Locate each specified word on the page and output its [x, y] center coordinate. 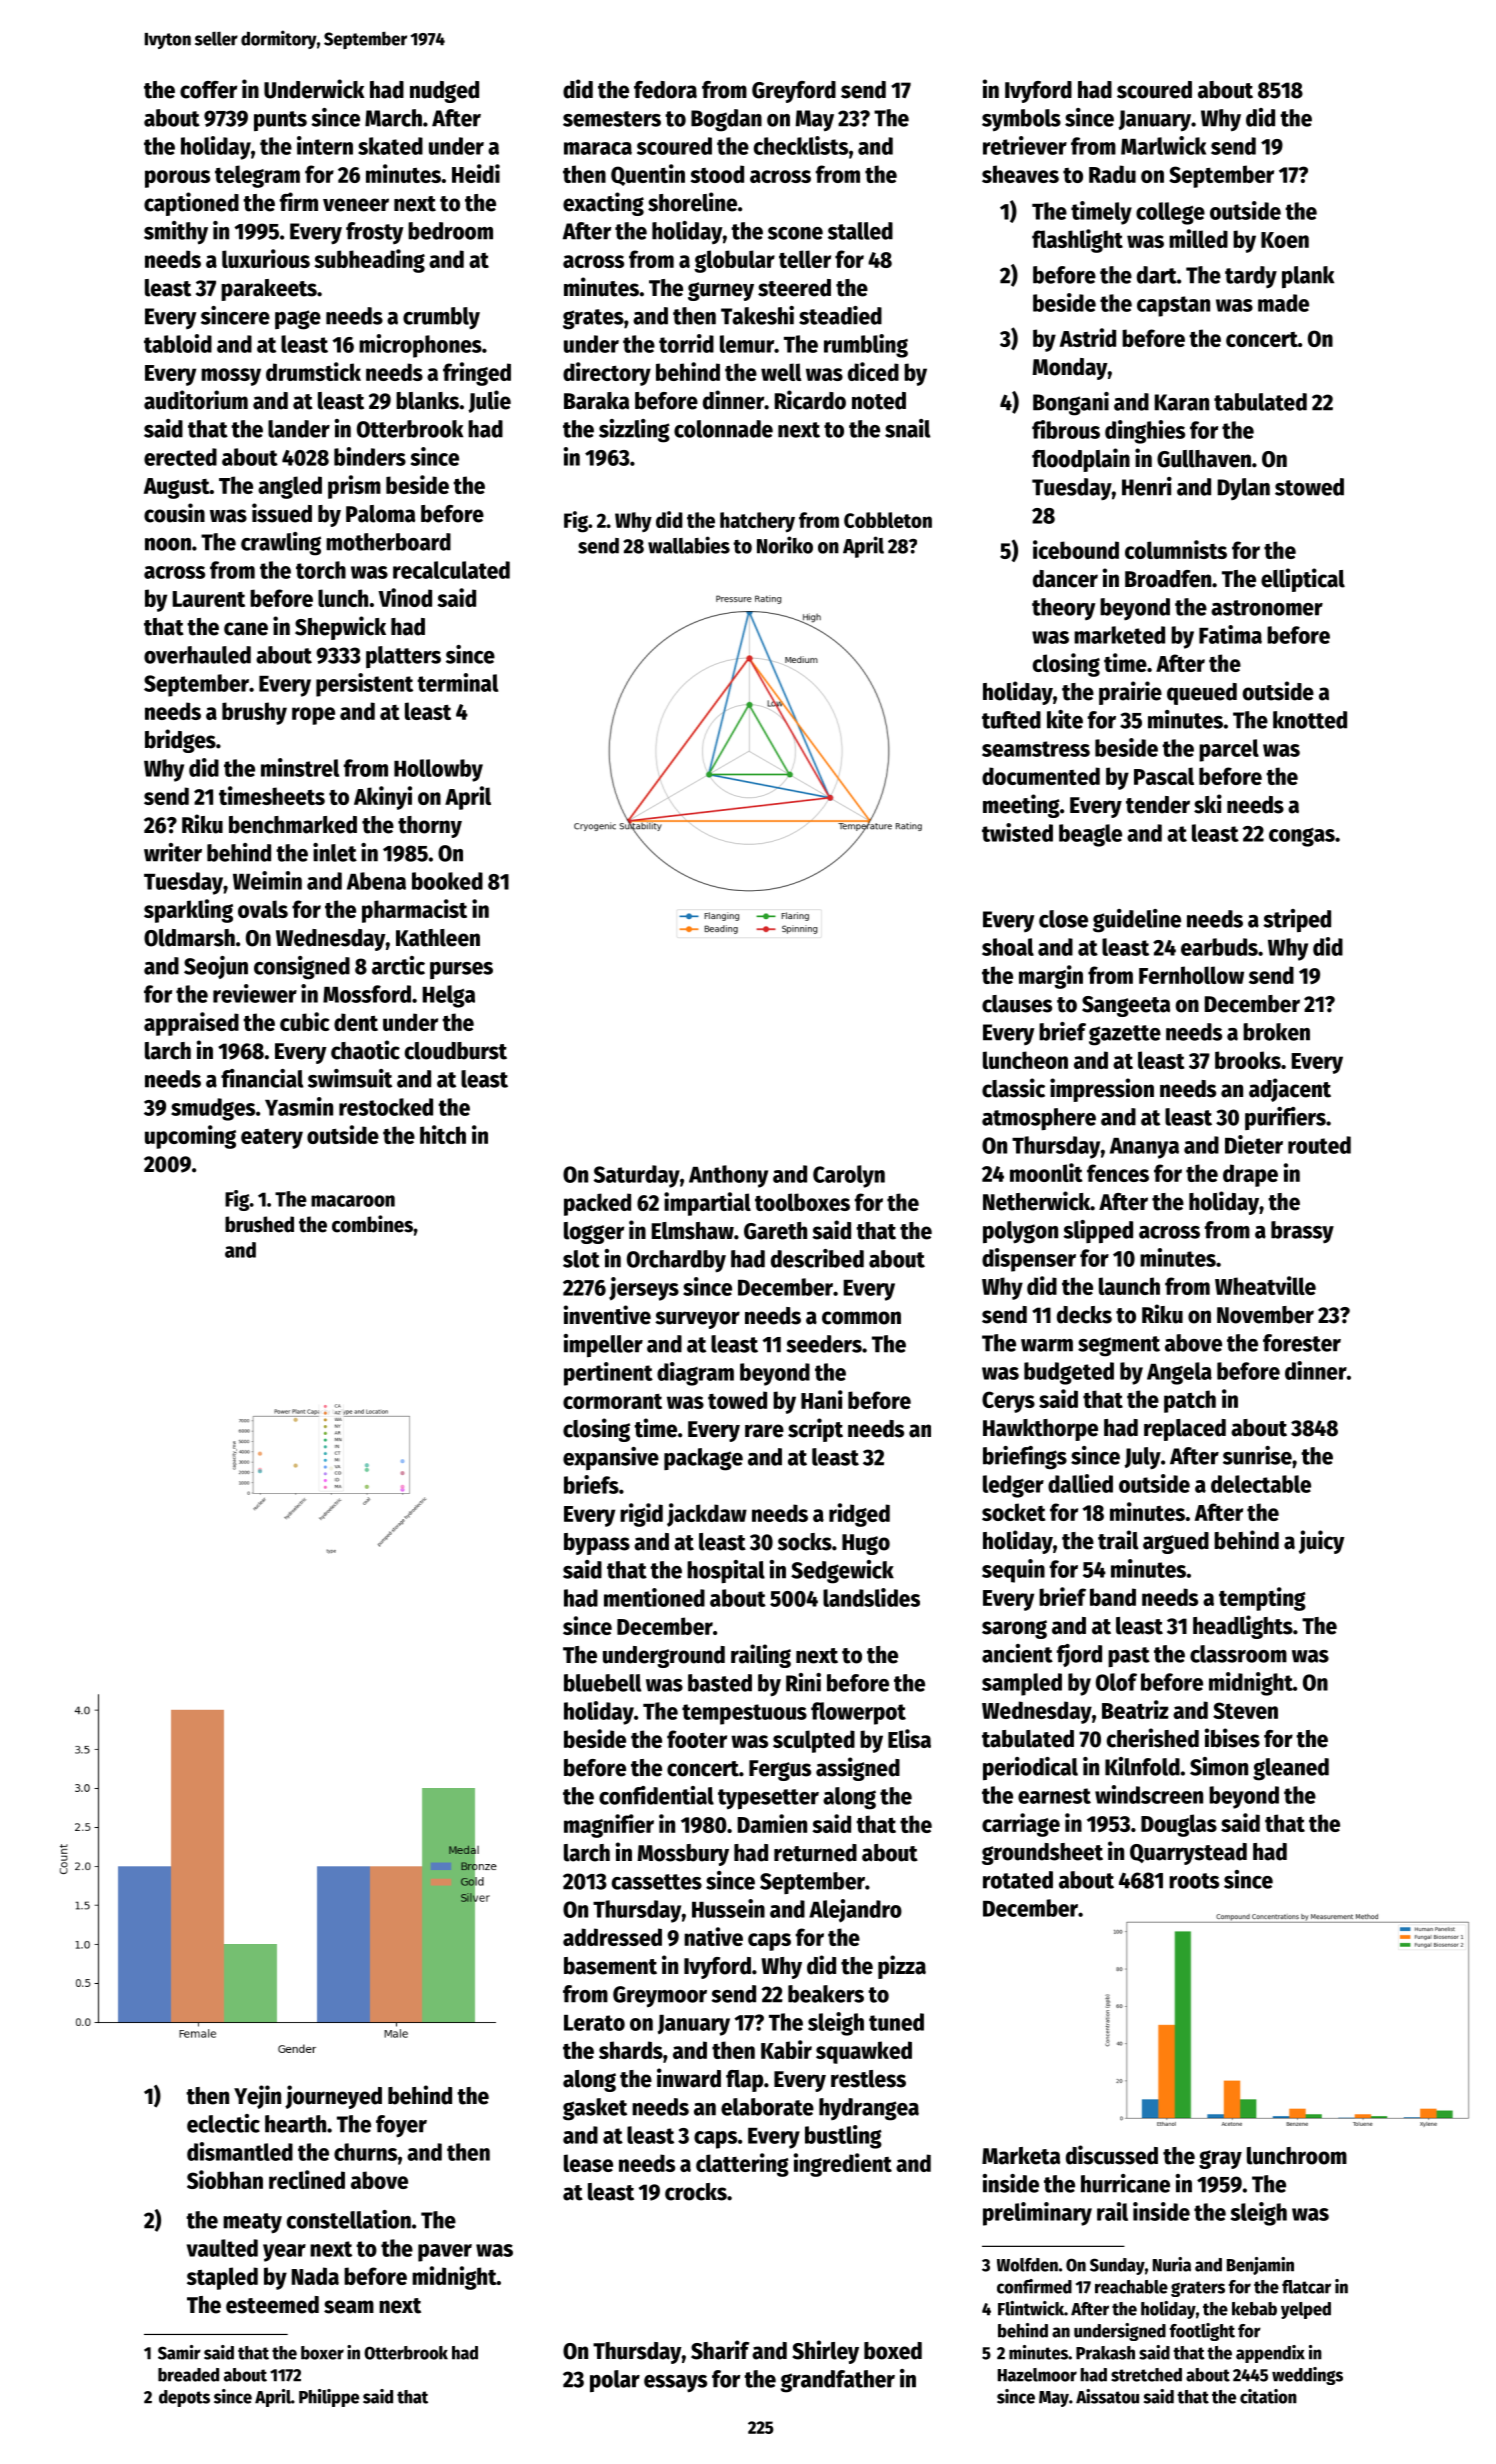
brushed [259, 1224]
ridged [859, 1515]
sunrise [1257, 1455]
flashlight [1077, 241]
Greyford [794, 92]
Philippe [329, 2398]
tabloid [178, 343]
